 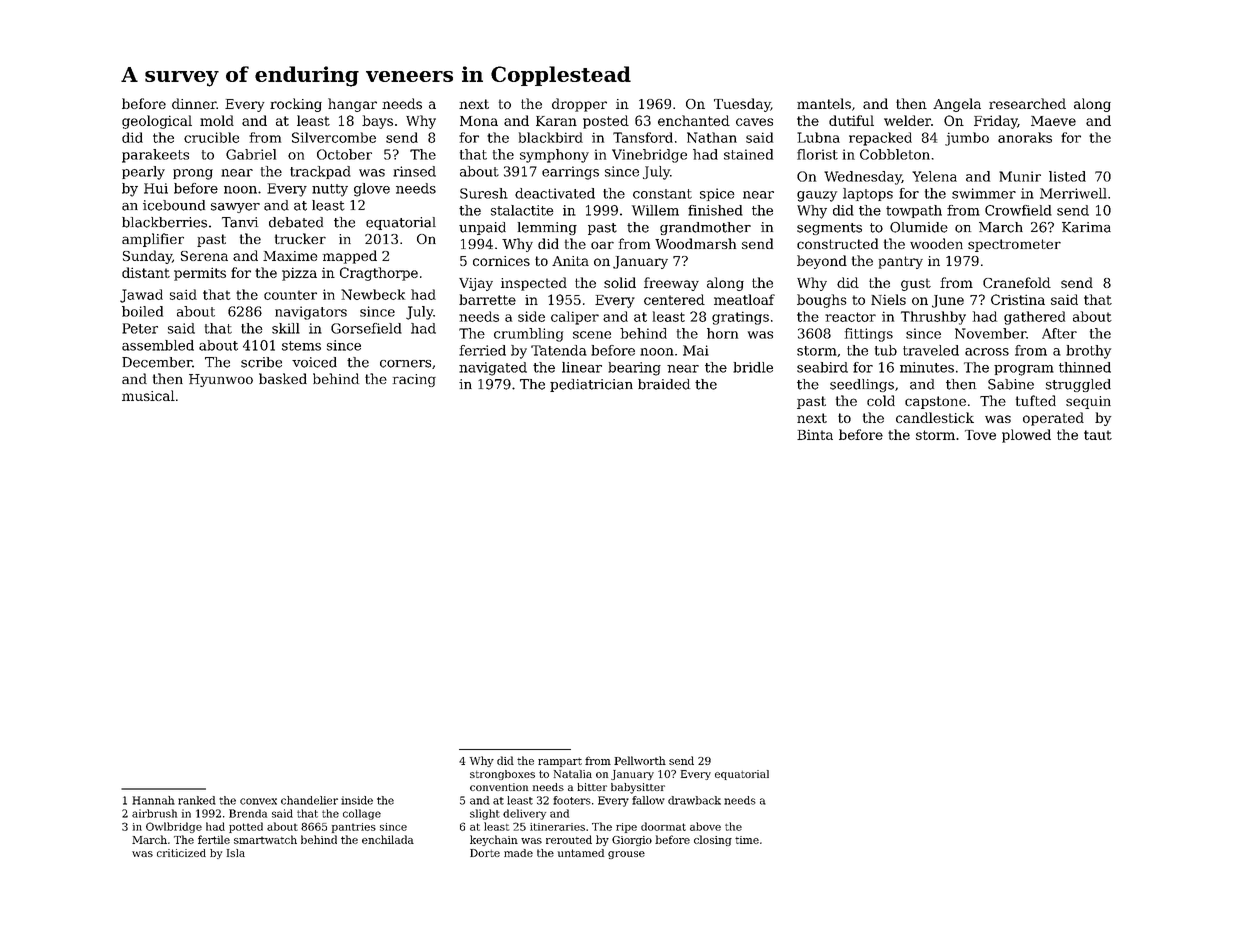 I want to click on dinner, so click(x=194, y=103).
